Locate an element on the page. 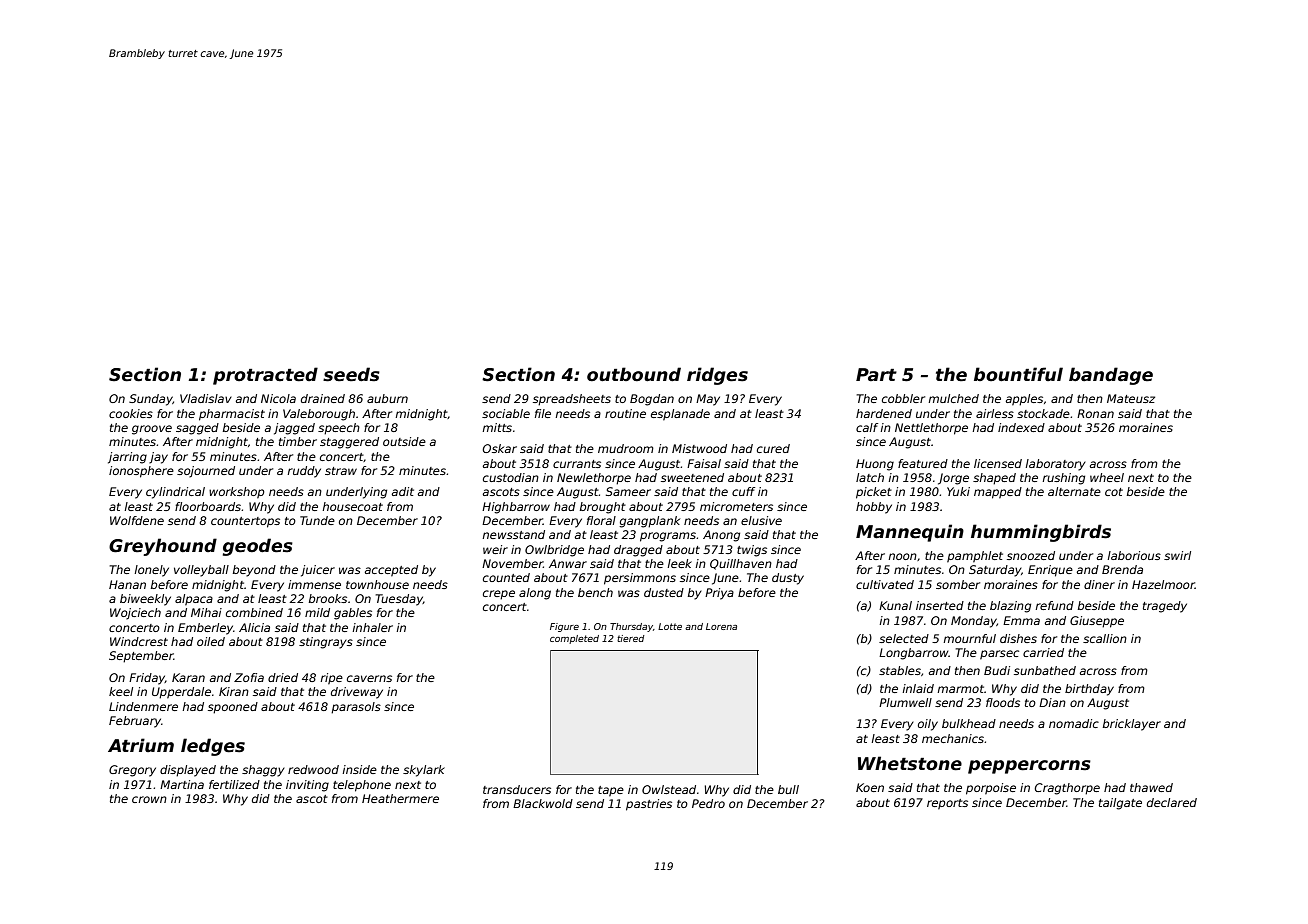 The width and height of the image is (1308, 924). declared is located at coordinates (1172, 802).
